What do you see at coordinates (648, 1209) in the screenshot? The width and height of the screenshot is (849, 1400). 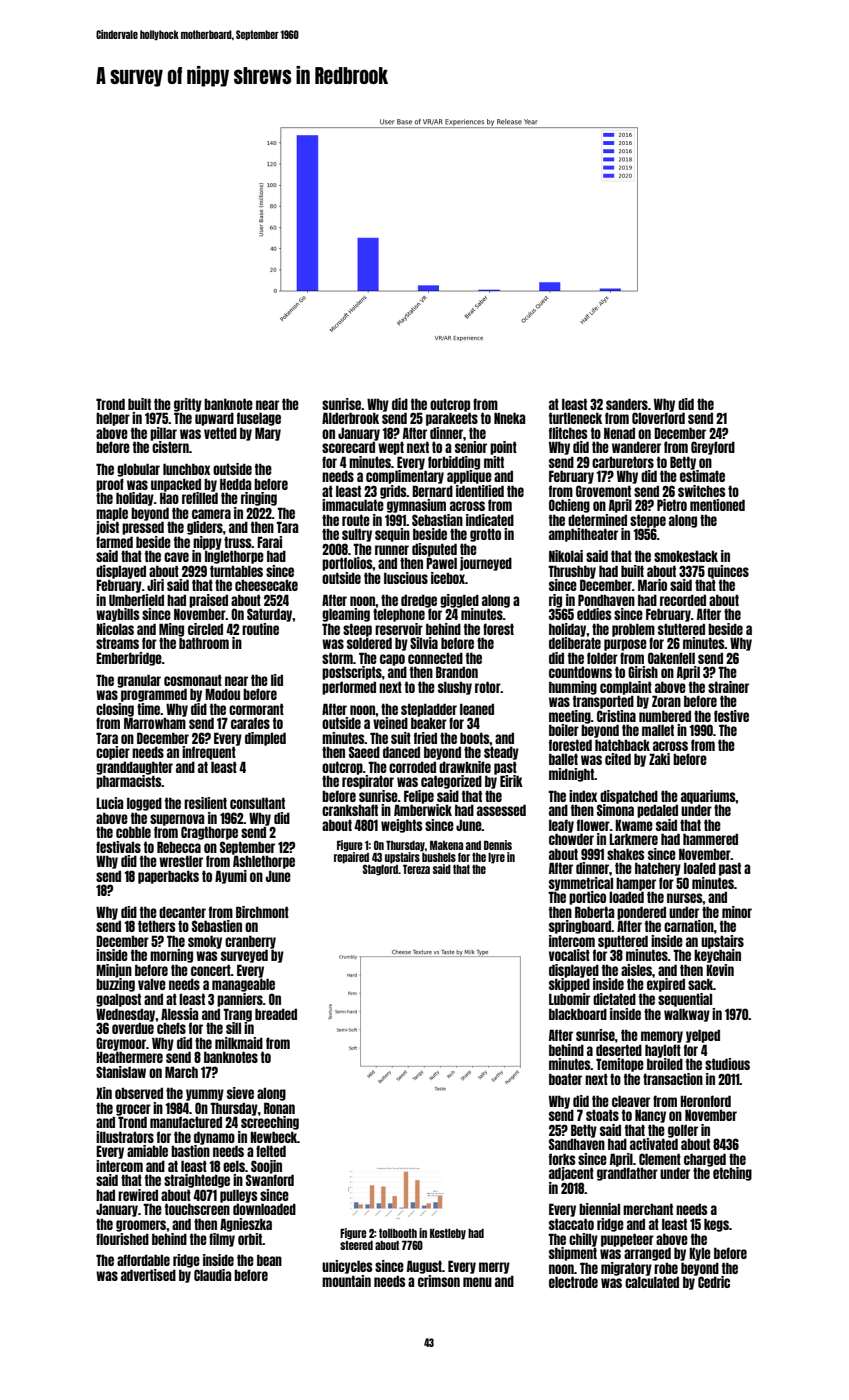 I see `merchant` at bounding box center [648, 1209].
